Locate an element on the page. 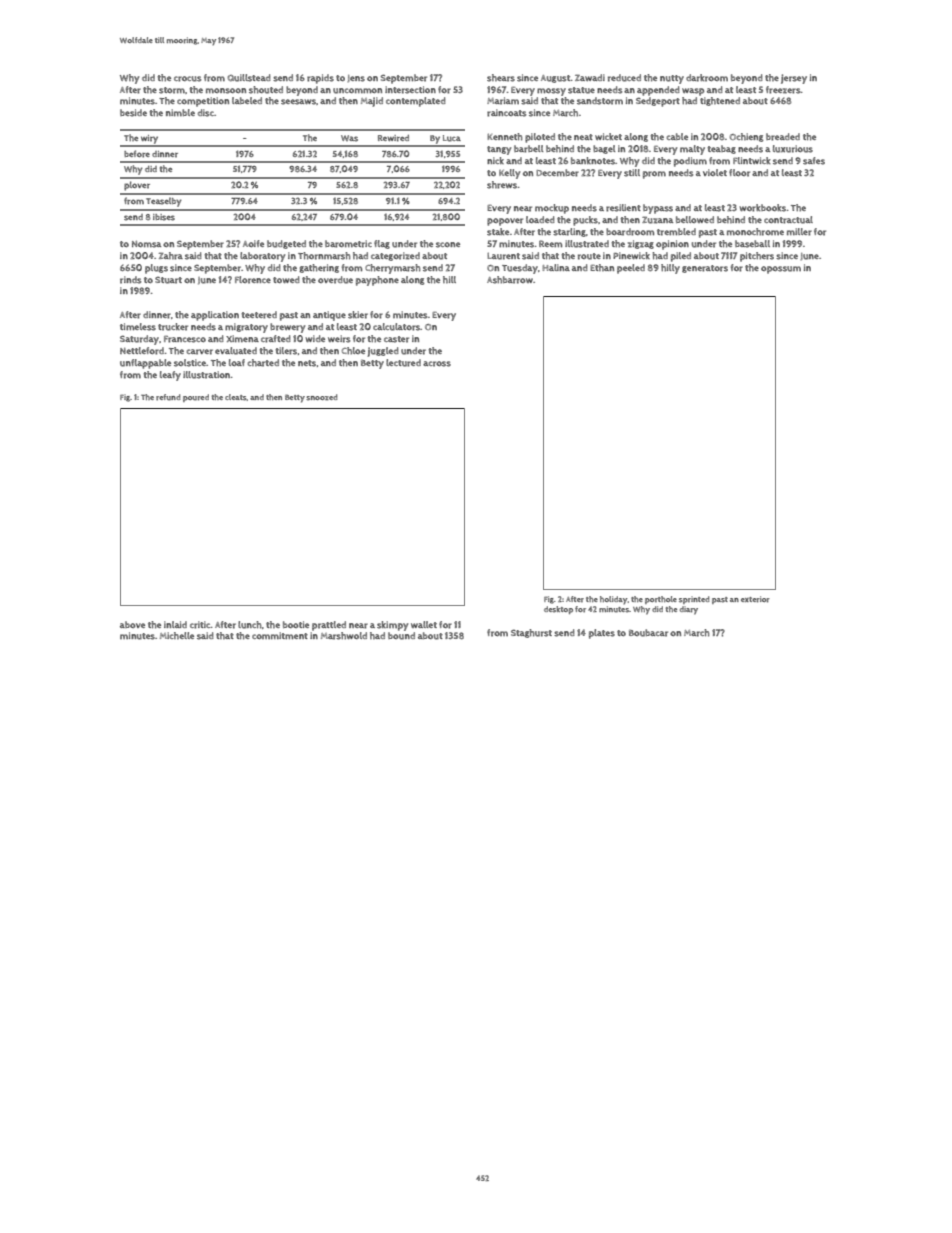 The width and height of the document is (952, 1233). Florence is located at coordinates (253, 280).
